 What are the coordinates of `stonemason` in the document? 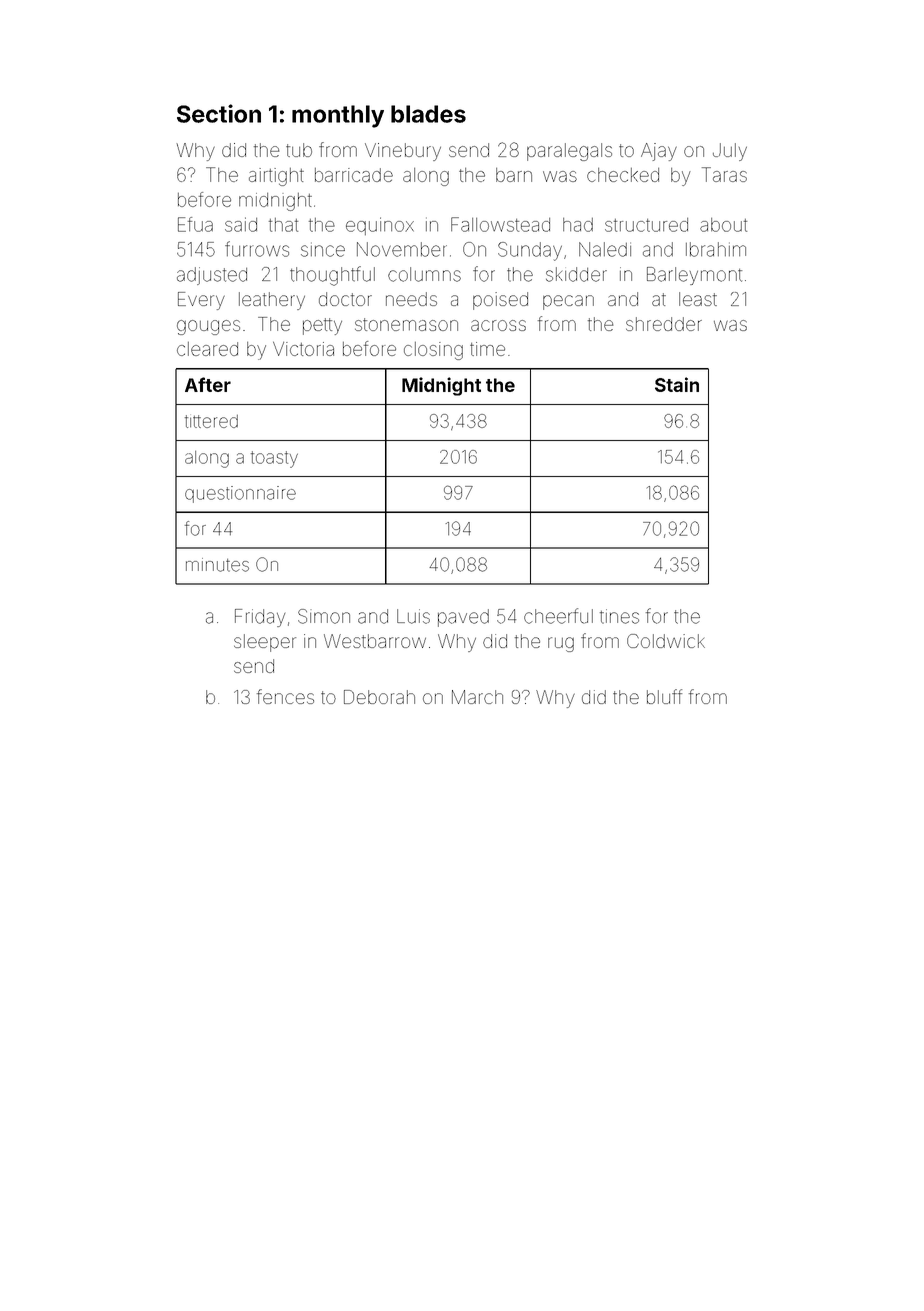 It's located at (406, 324).
